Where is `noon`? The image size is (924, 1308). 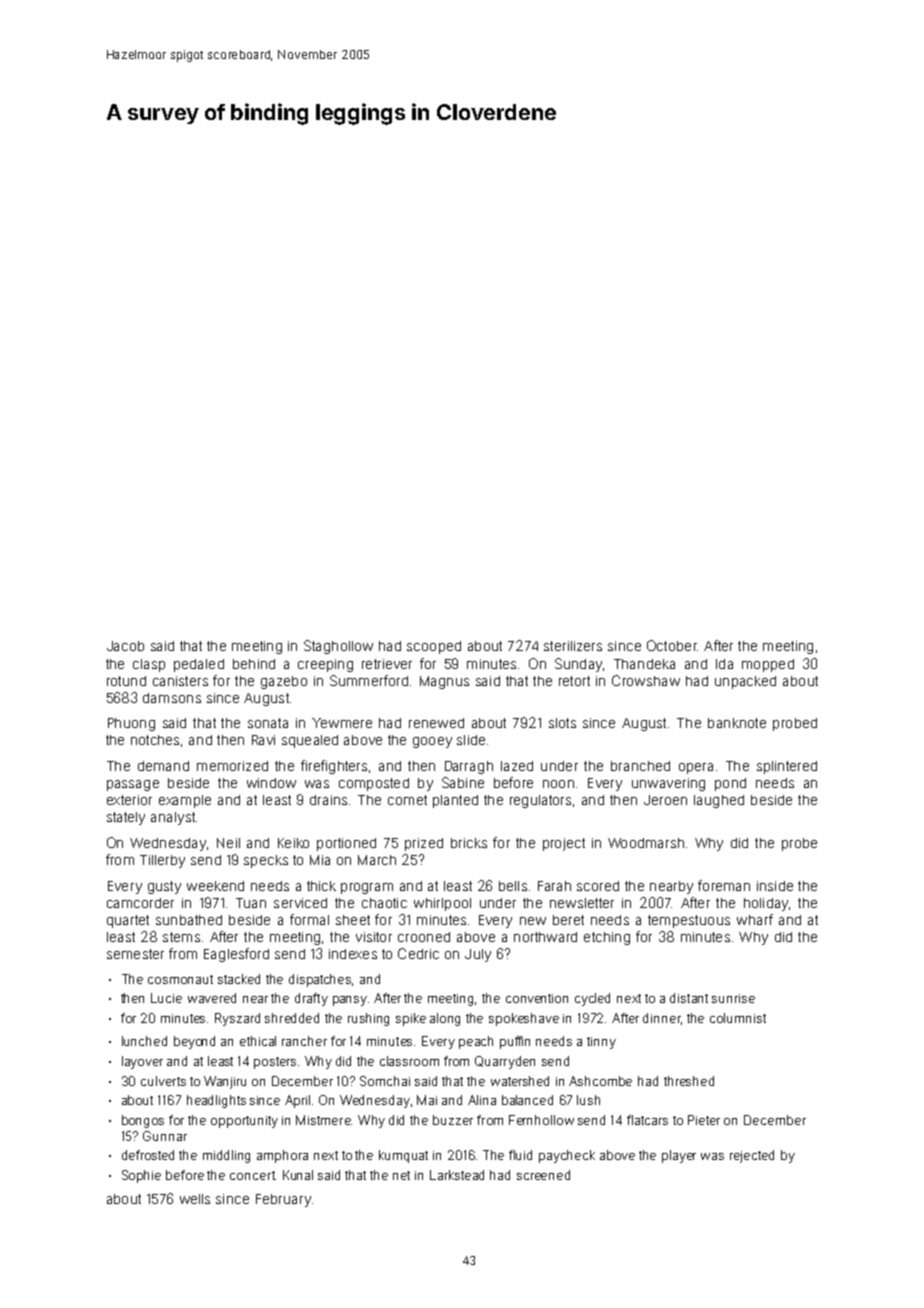
noon is located at coordinates (558, 784).
